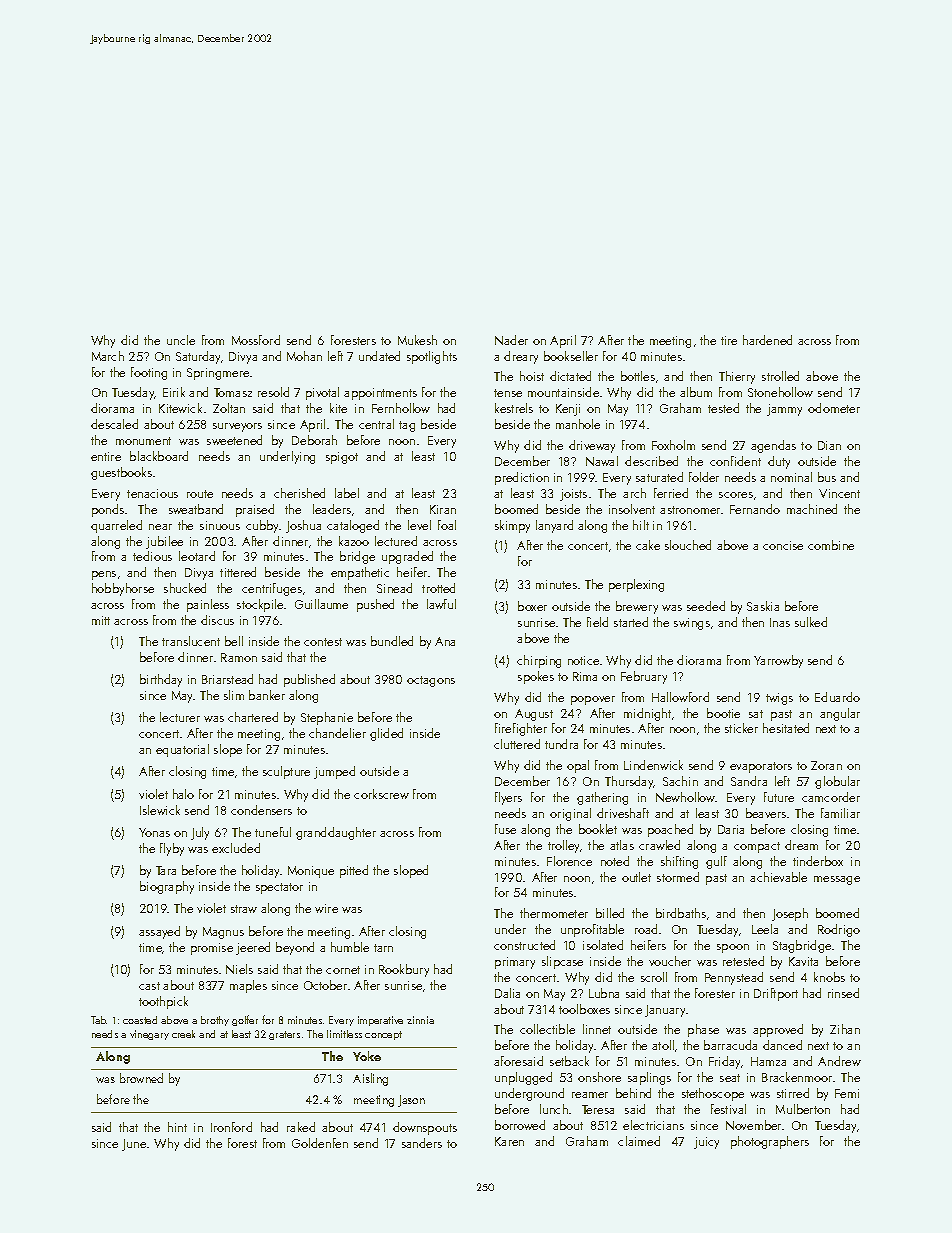 This screenshot has height=1233, width=952. What do you see at coordinates (417, 340) in the screenshot?
I see `Mukesh` at bounding box center [417, 340].
